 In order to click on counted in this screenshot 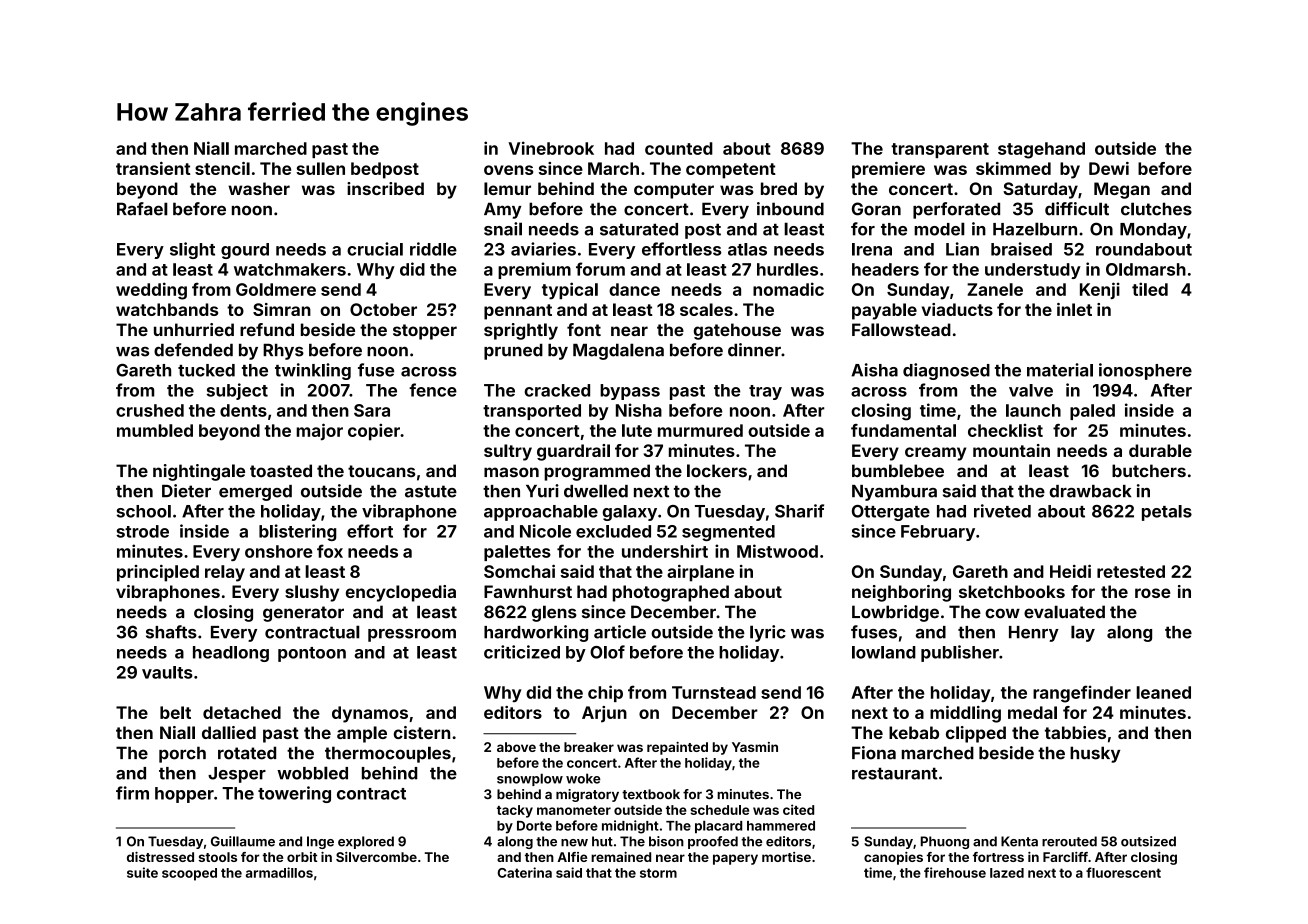, I will do `click(679, 148)`.
